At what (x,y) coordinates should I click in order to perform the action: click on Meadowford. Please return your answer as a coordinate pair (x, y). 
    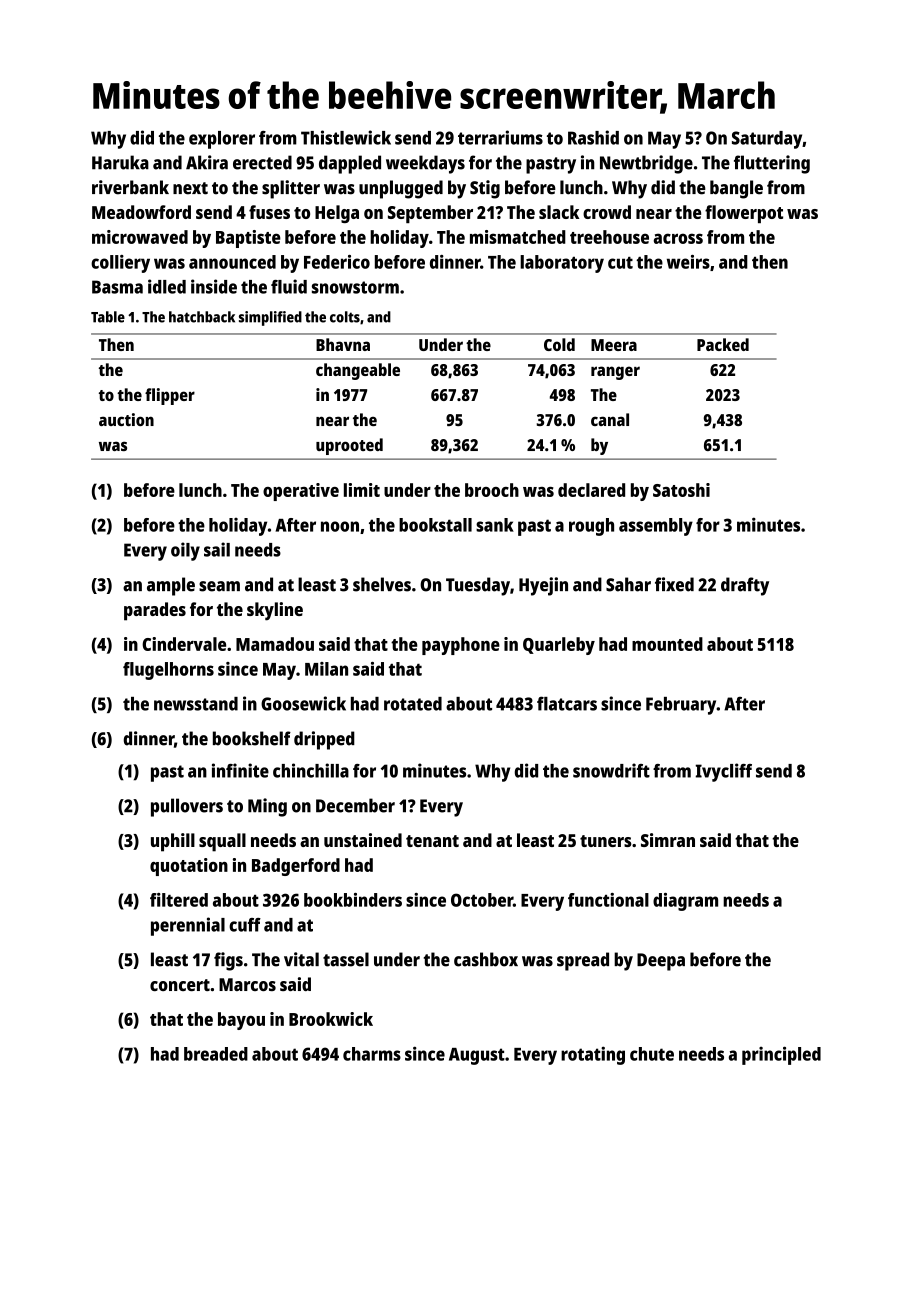
    Looking at the image, I should click on (141, 212).
